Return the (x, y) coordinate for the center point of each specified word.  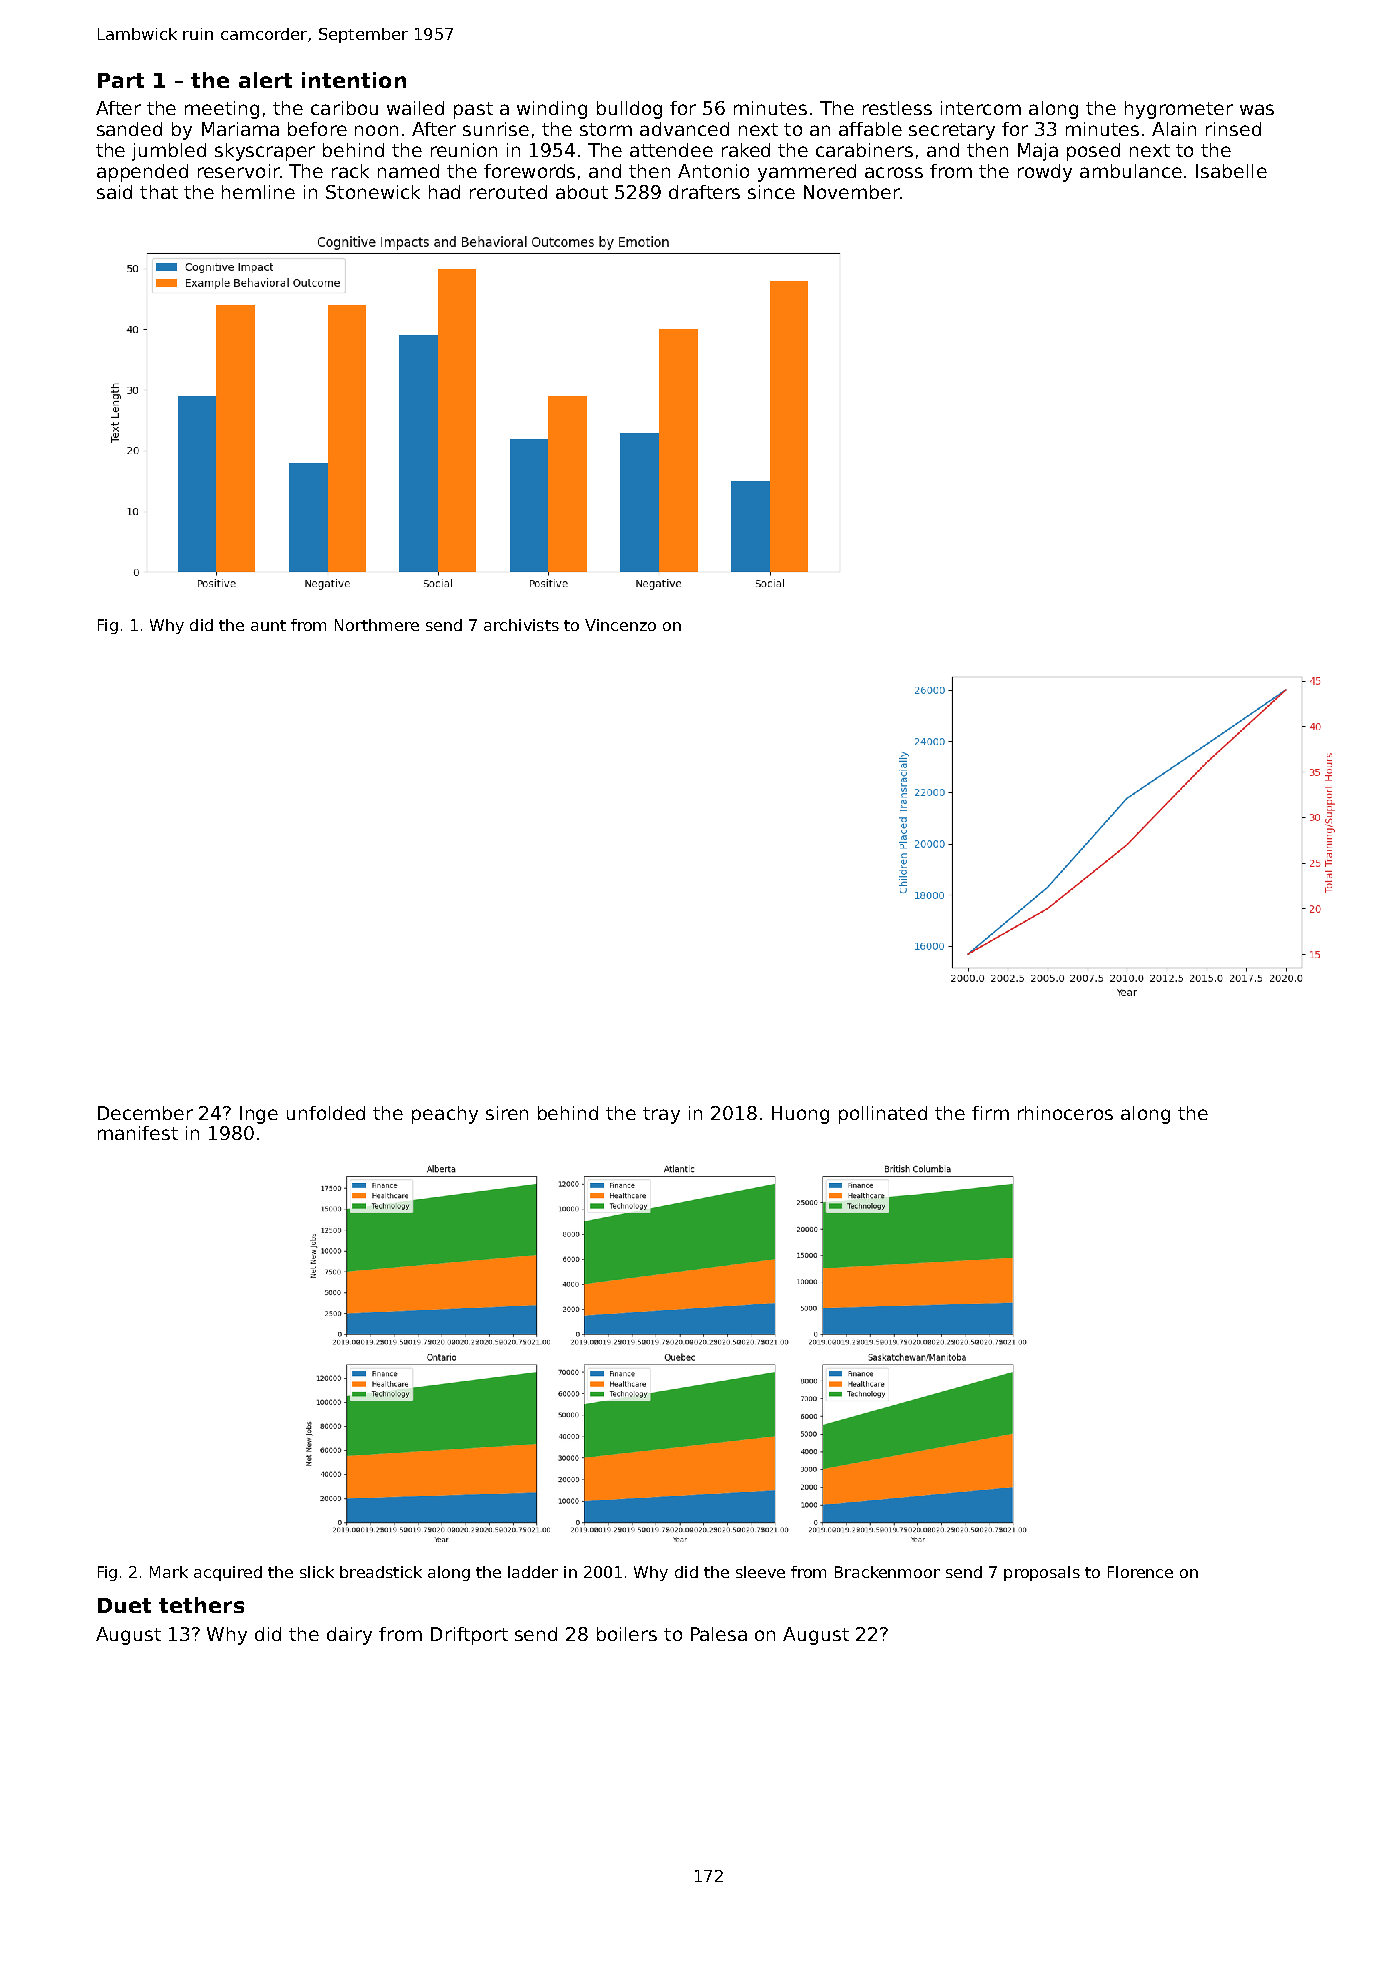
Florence (1140, 1572)
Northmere (377, 625)
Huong (800, 1115)
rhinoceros (1065, 1113)
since (771, 192)
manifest (138, 1133)
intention (354, 80)
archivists (521, 625)
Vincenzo (620, 625)
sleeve (760, 1572)
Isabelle (1231, 171)
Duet (124, 1605)
